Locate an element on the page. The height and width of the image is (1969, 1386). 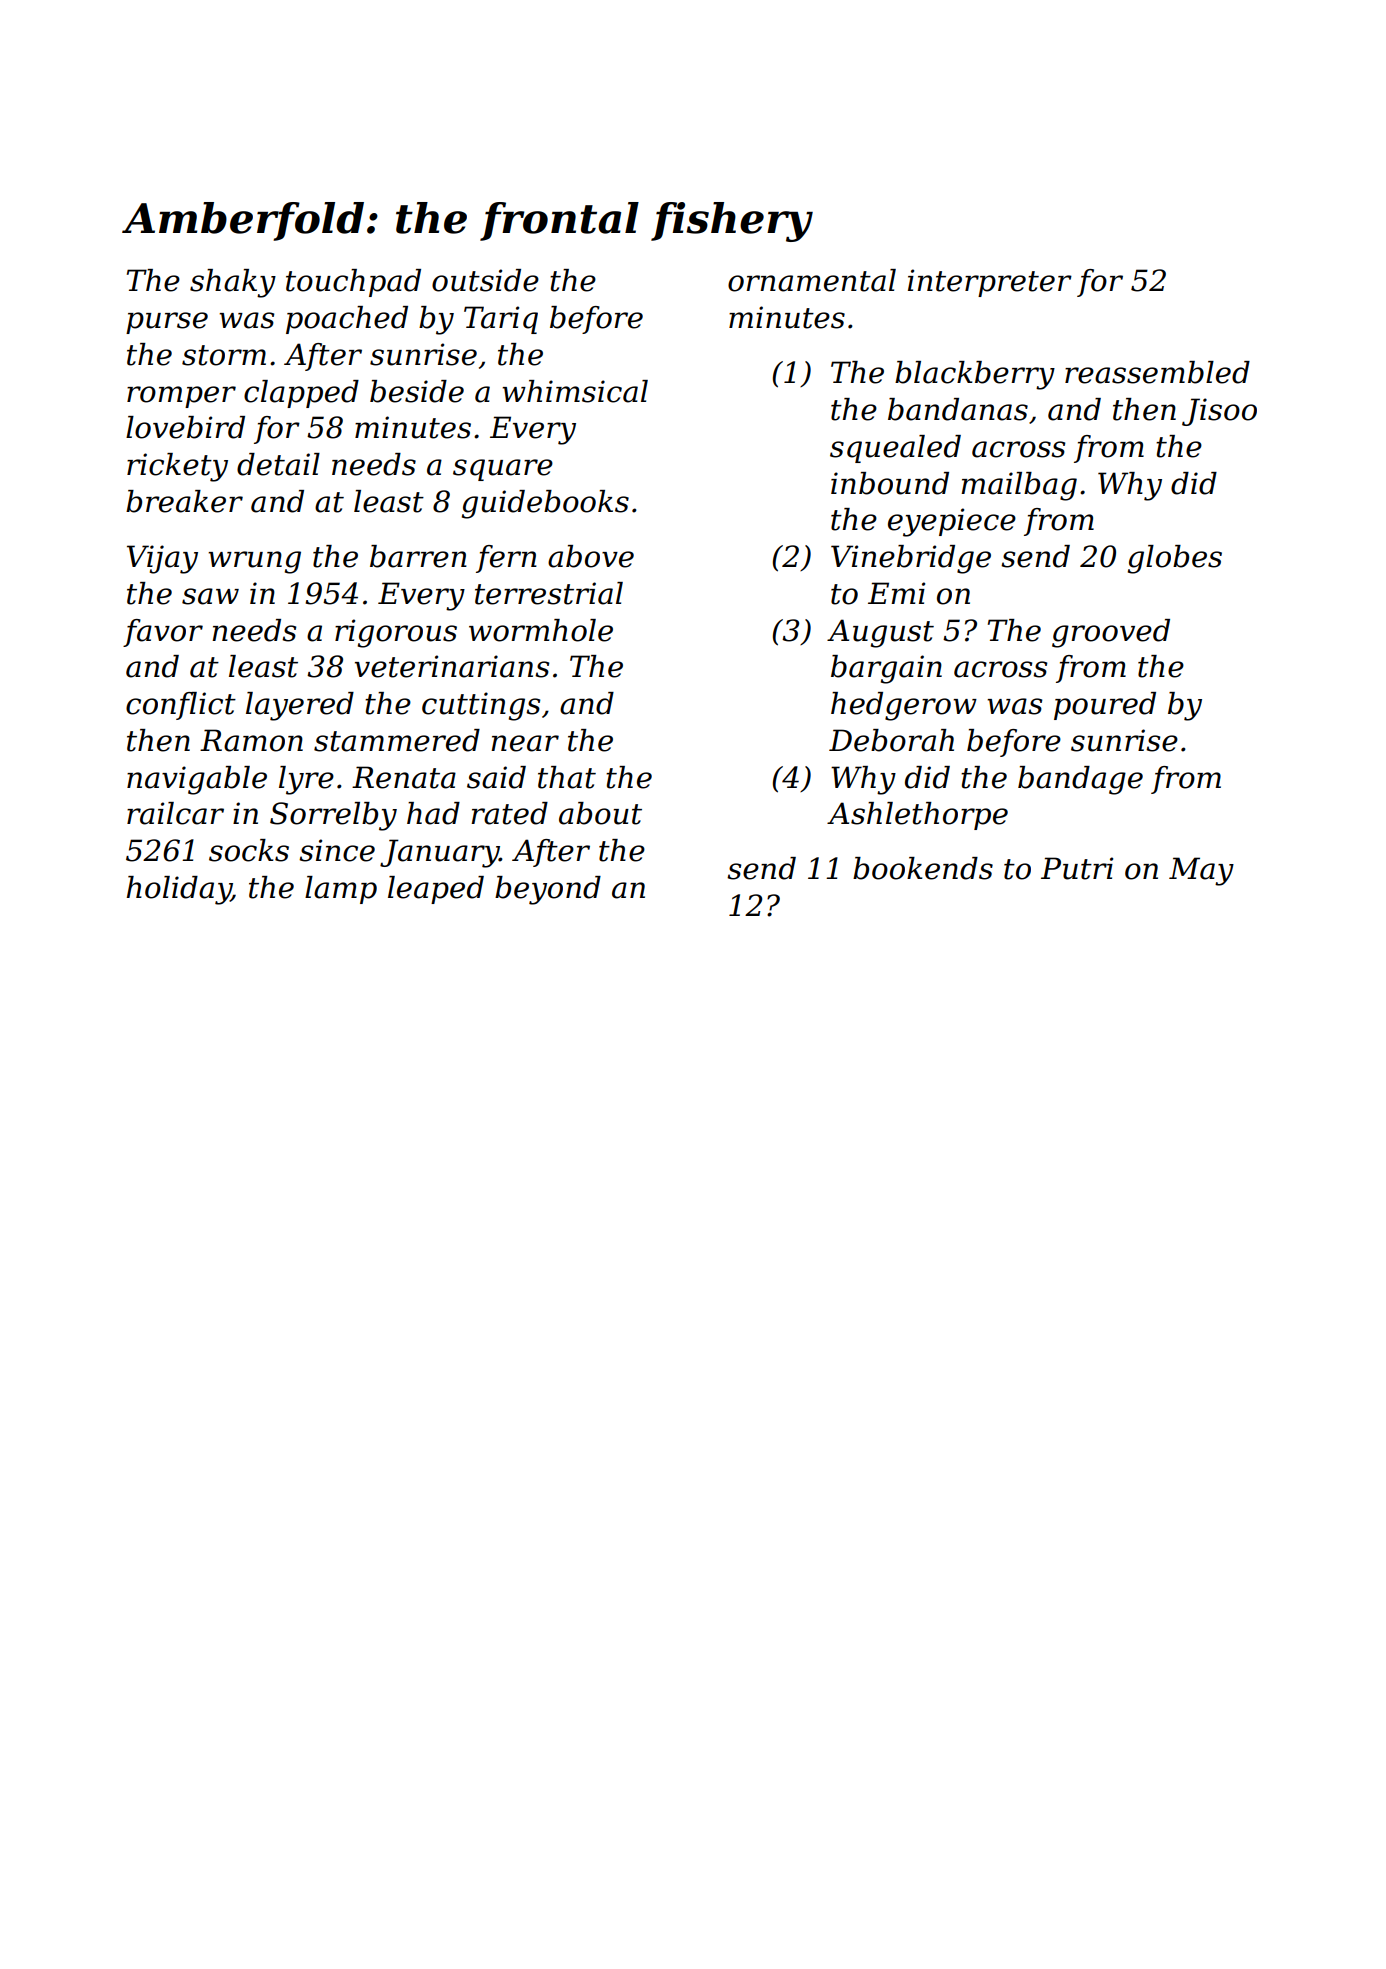
Sorrelby is located at coordinates (333, 816).
